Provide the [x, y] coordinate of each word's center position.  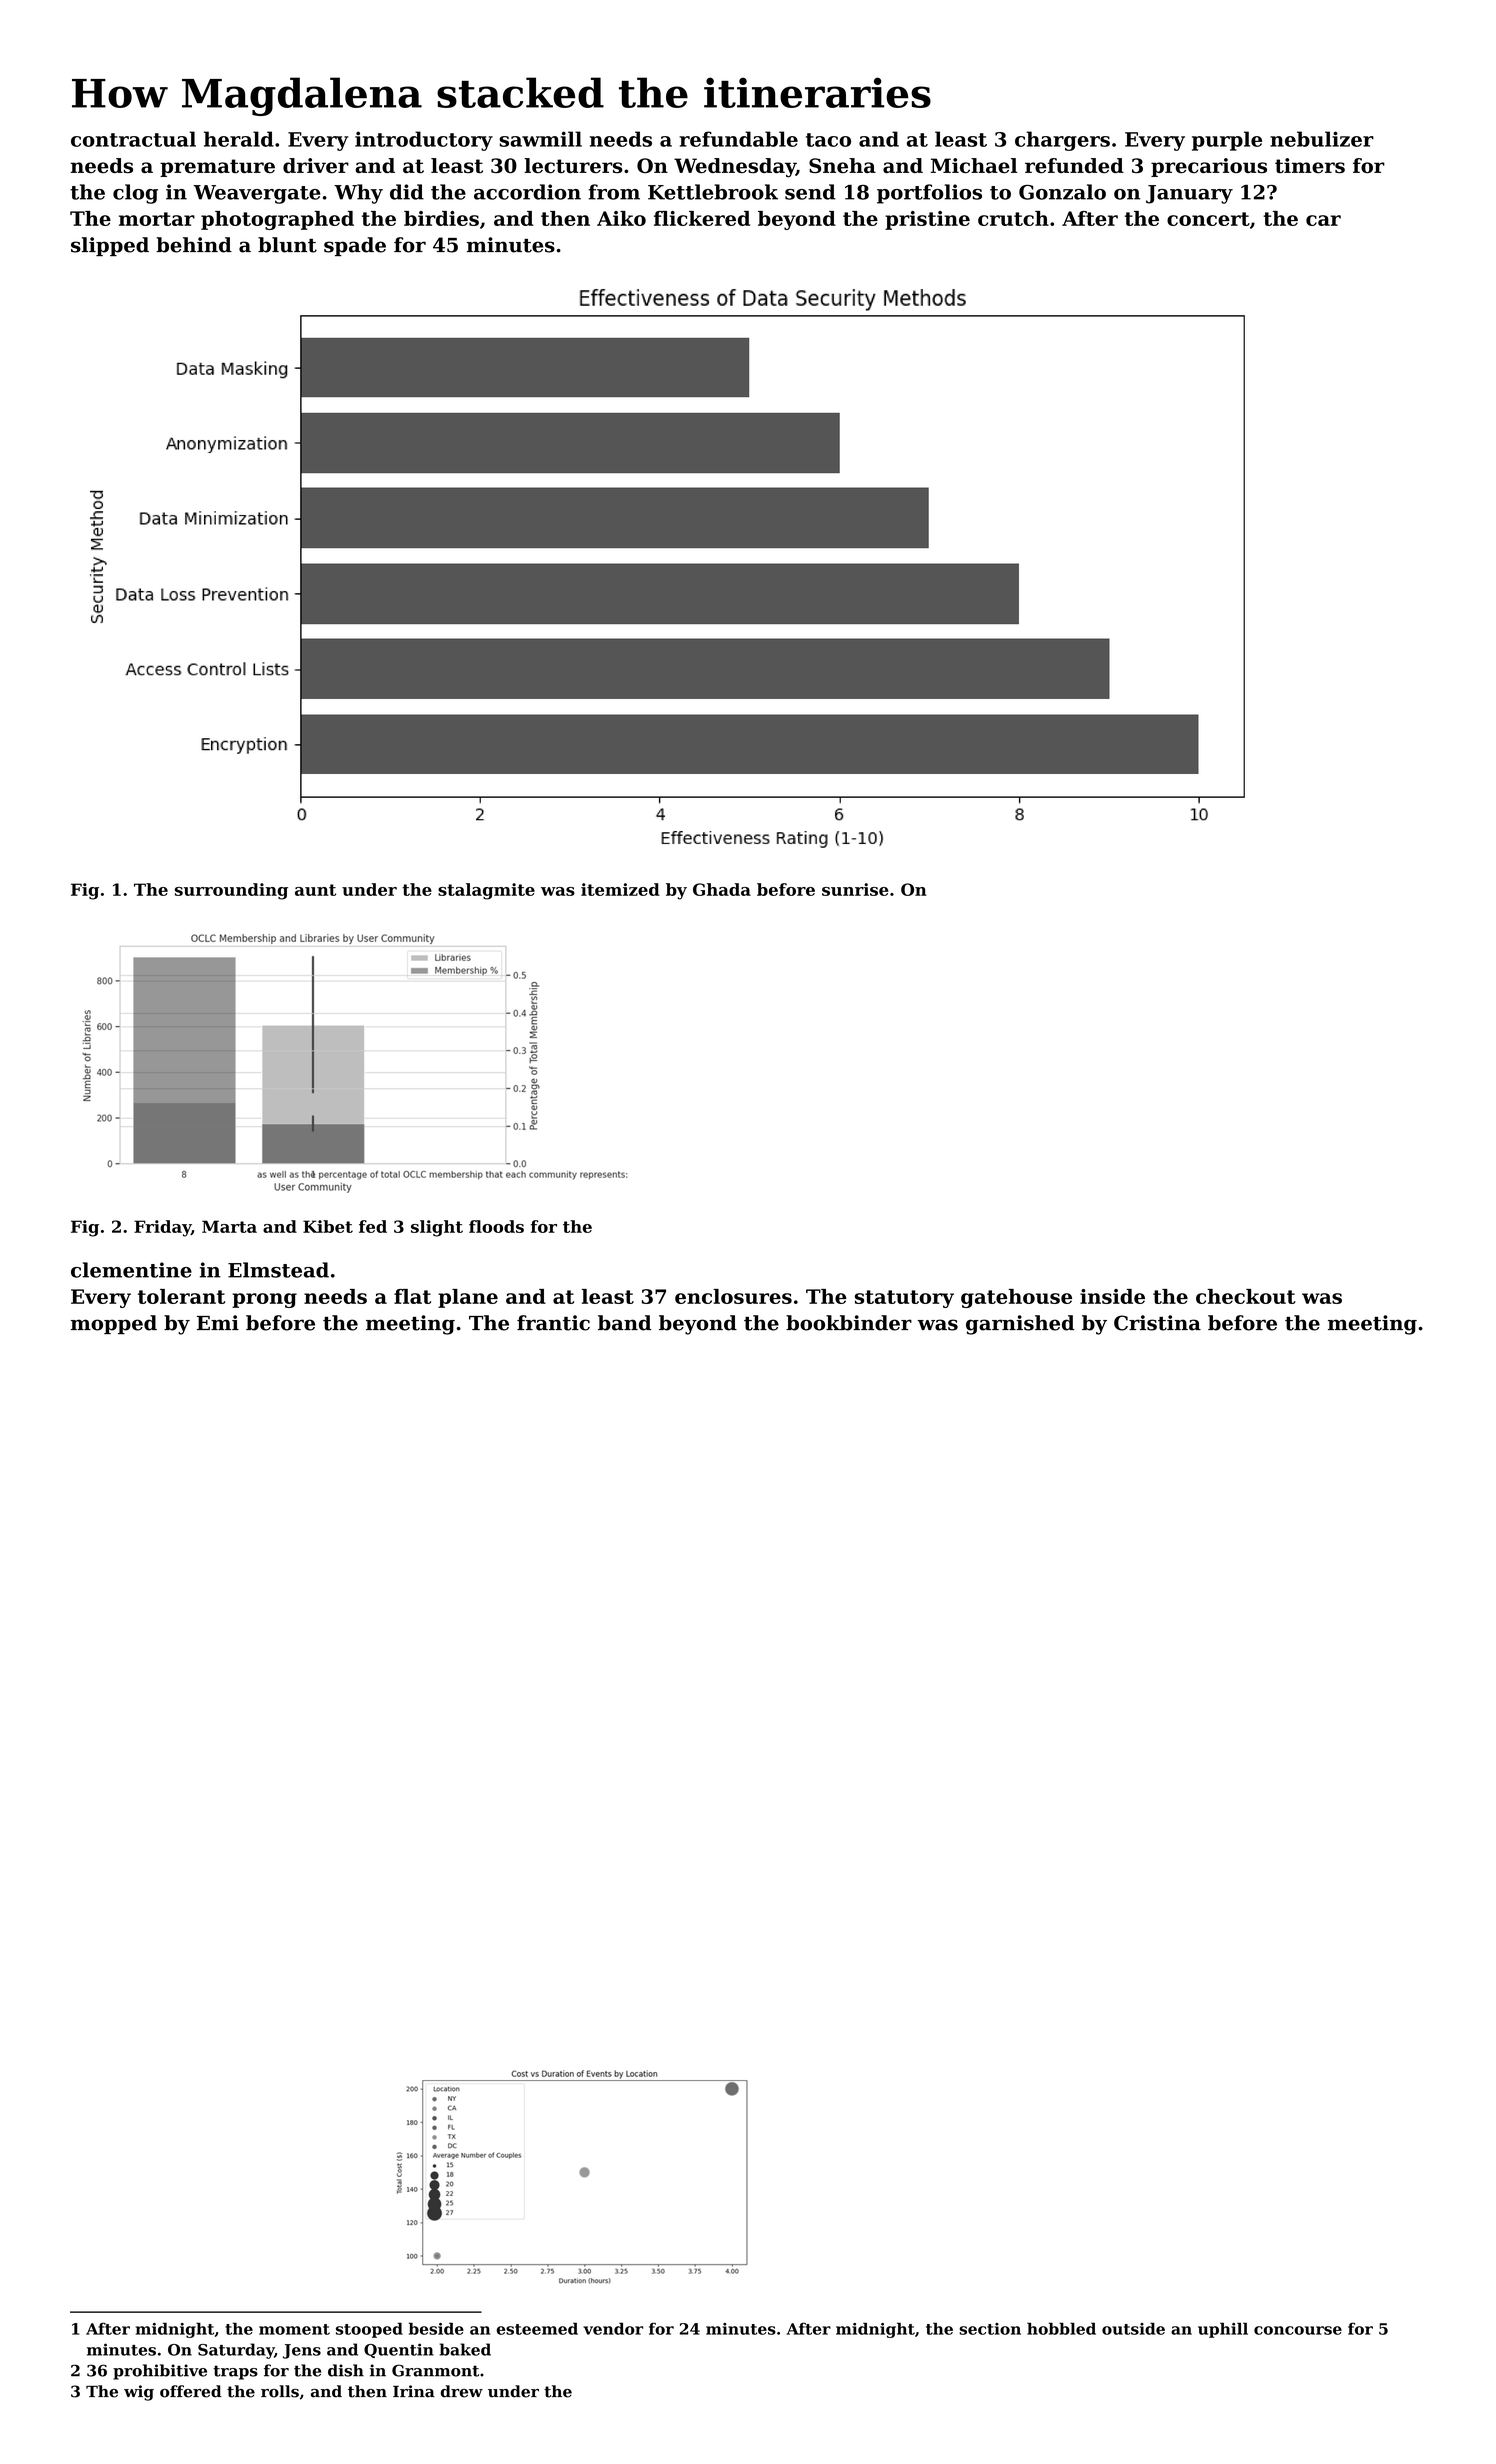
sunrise [855, 889]
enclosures [733, 1296]
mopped [114, 1324]
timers [1310, 165]
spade [355, 246]
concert [1208, 219]
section [990, 2329]
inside [1112, 1296]
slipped [110, 246]
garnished [1020, 1325]
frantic [553, 1323]
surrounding [231, 891]
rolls [280, 2391]
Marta [229, 1226]
